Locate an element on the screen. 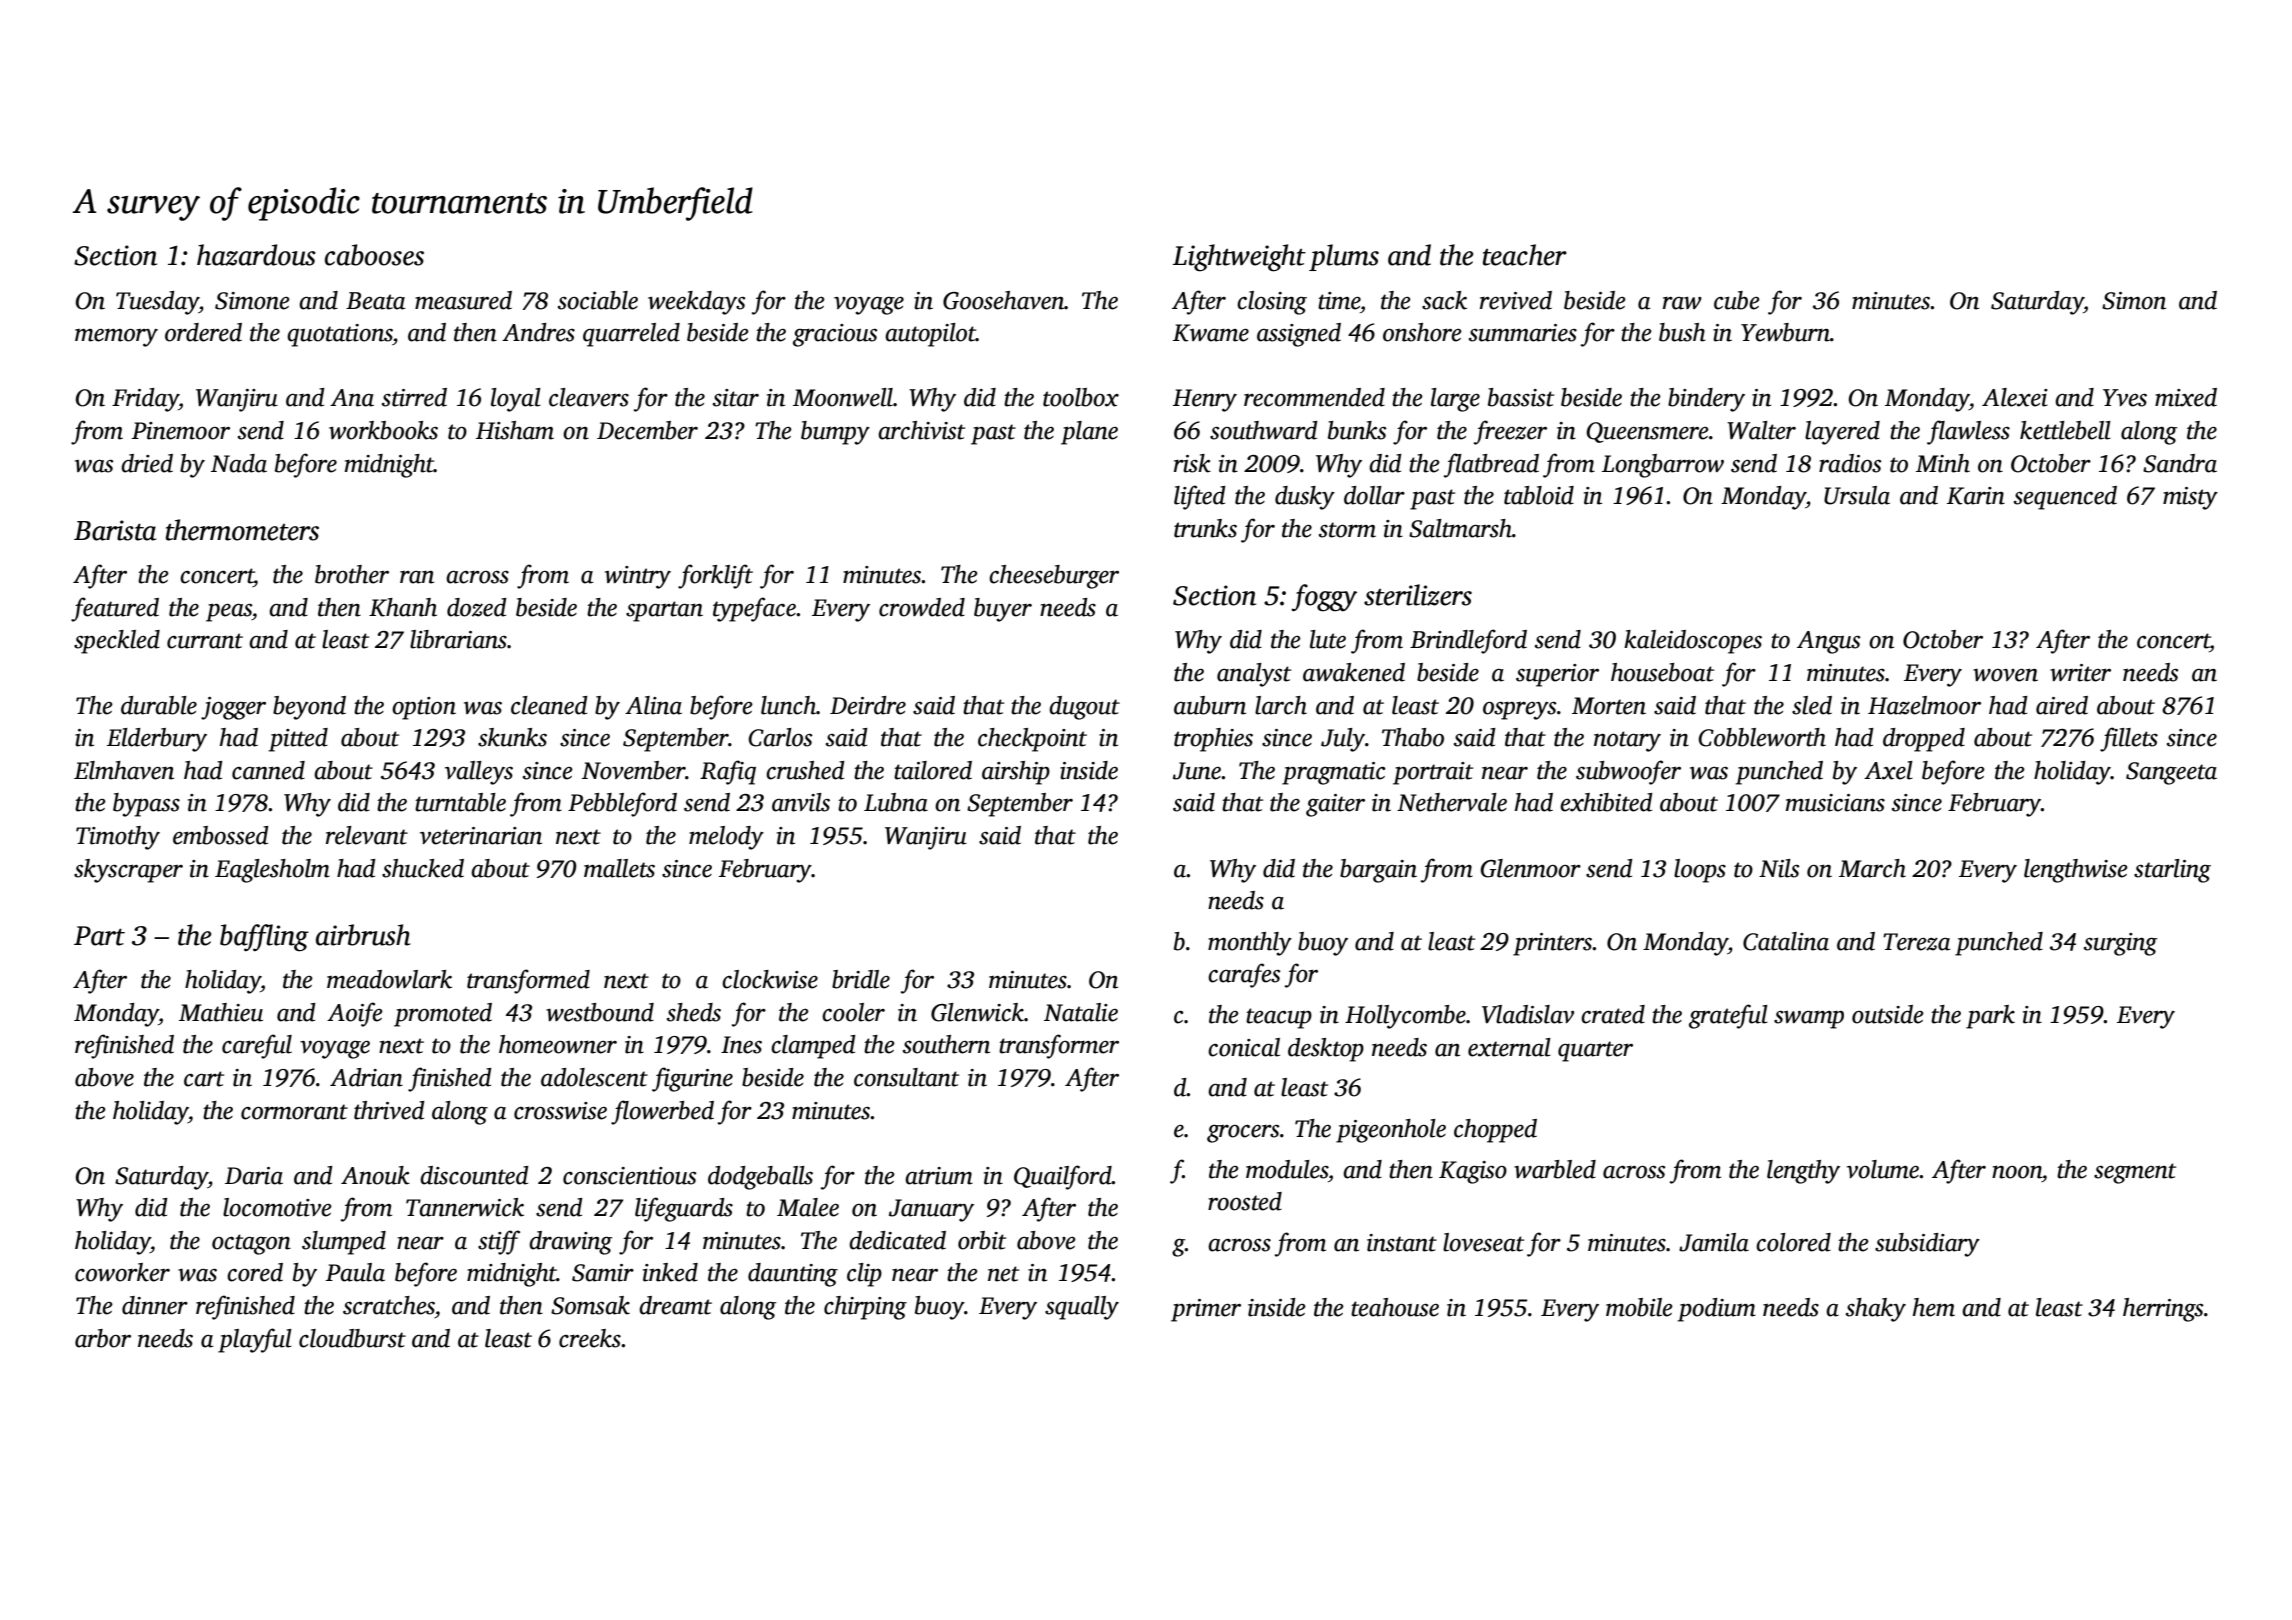 Image resolution: width=2292 pixels, height=1620 pixels. Anouk is located at coordinates (375, 1175).
